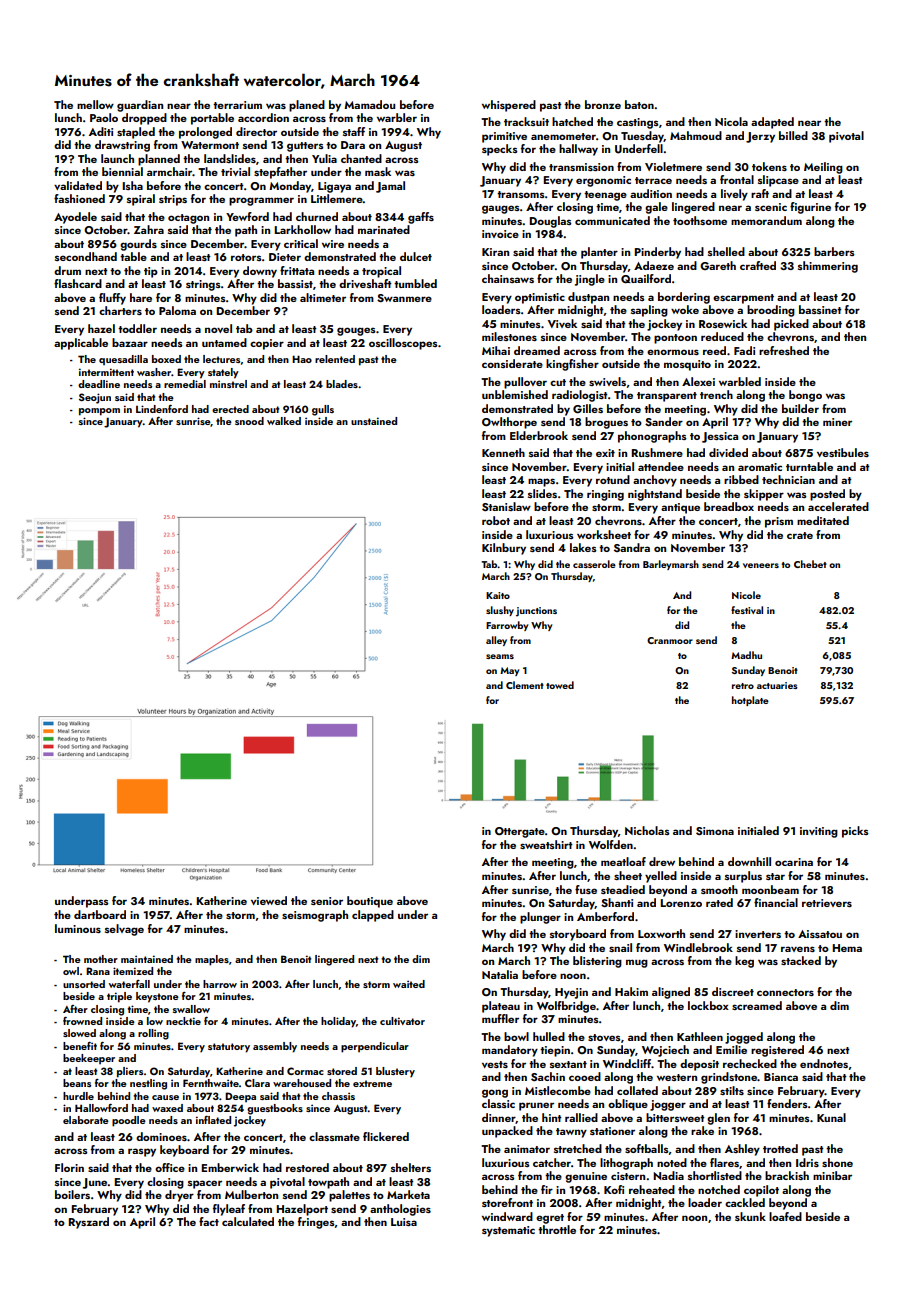  What do you see at coordinates (506, 506) in the image?
I see `Stanislaw` at bounding box center [506, 506].
